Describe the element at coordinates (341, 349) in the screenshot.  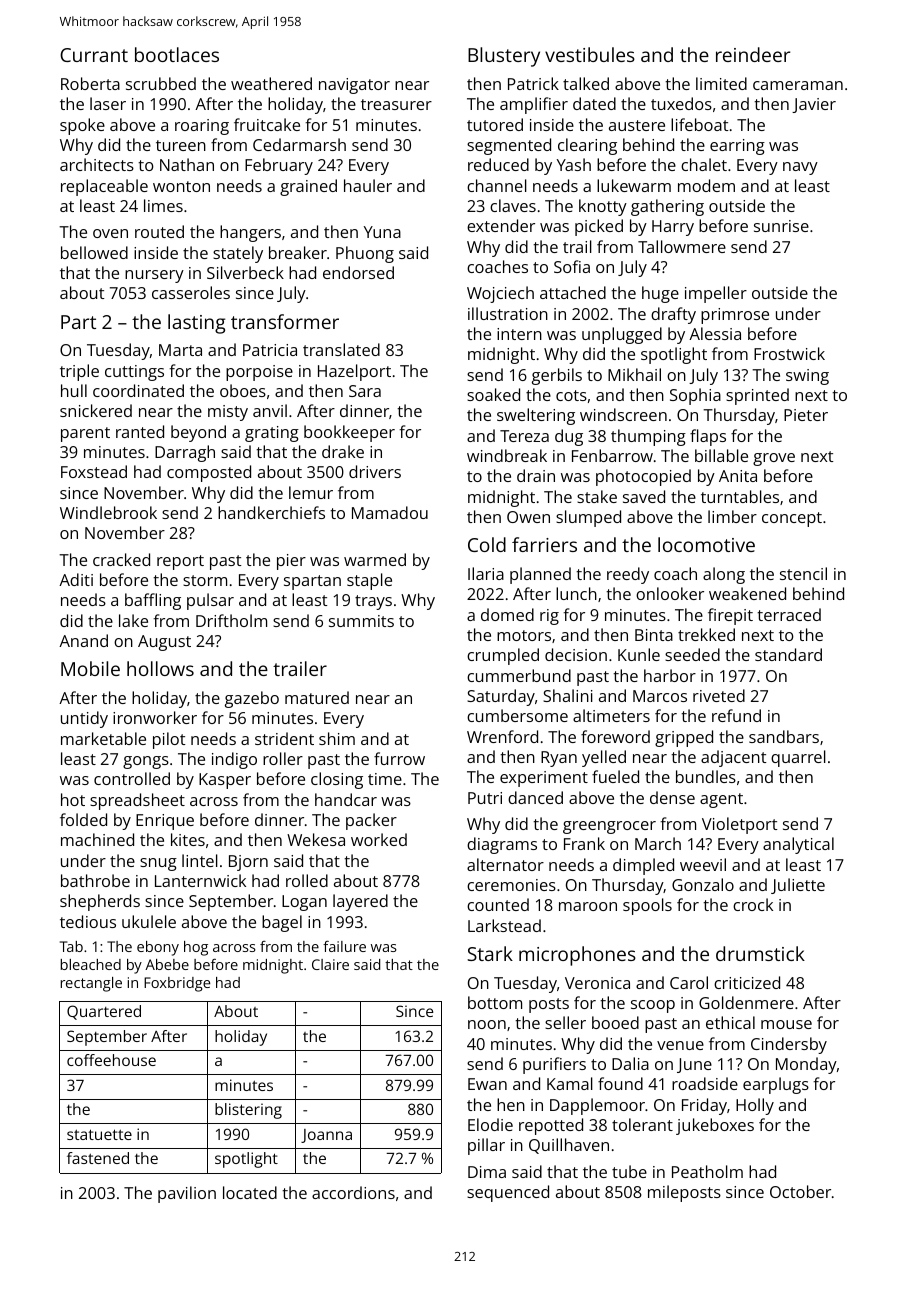
I see `translated` at that location.
